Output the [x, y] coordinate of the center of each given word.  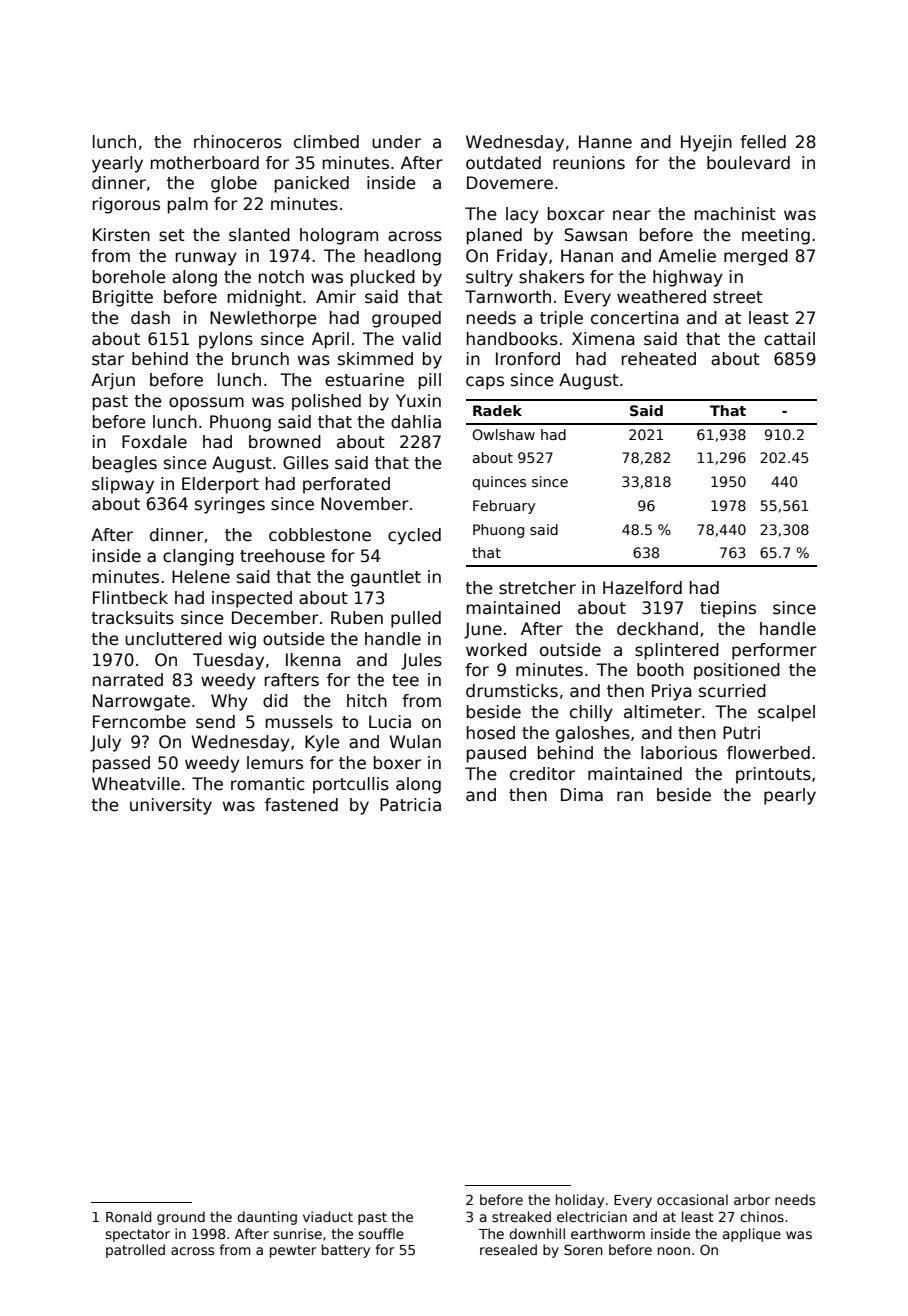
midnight [265, 298]
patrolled [135, 1251]
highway [688, 278]
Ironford [528, 359]
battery [346, 1251]
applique [752, 1235]
